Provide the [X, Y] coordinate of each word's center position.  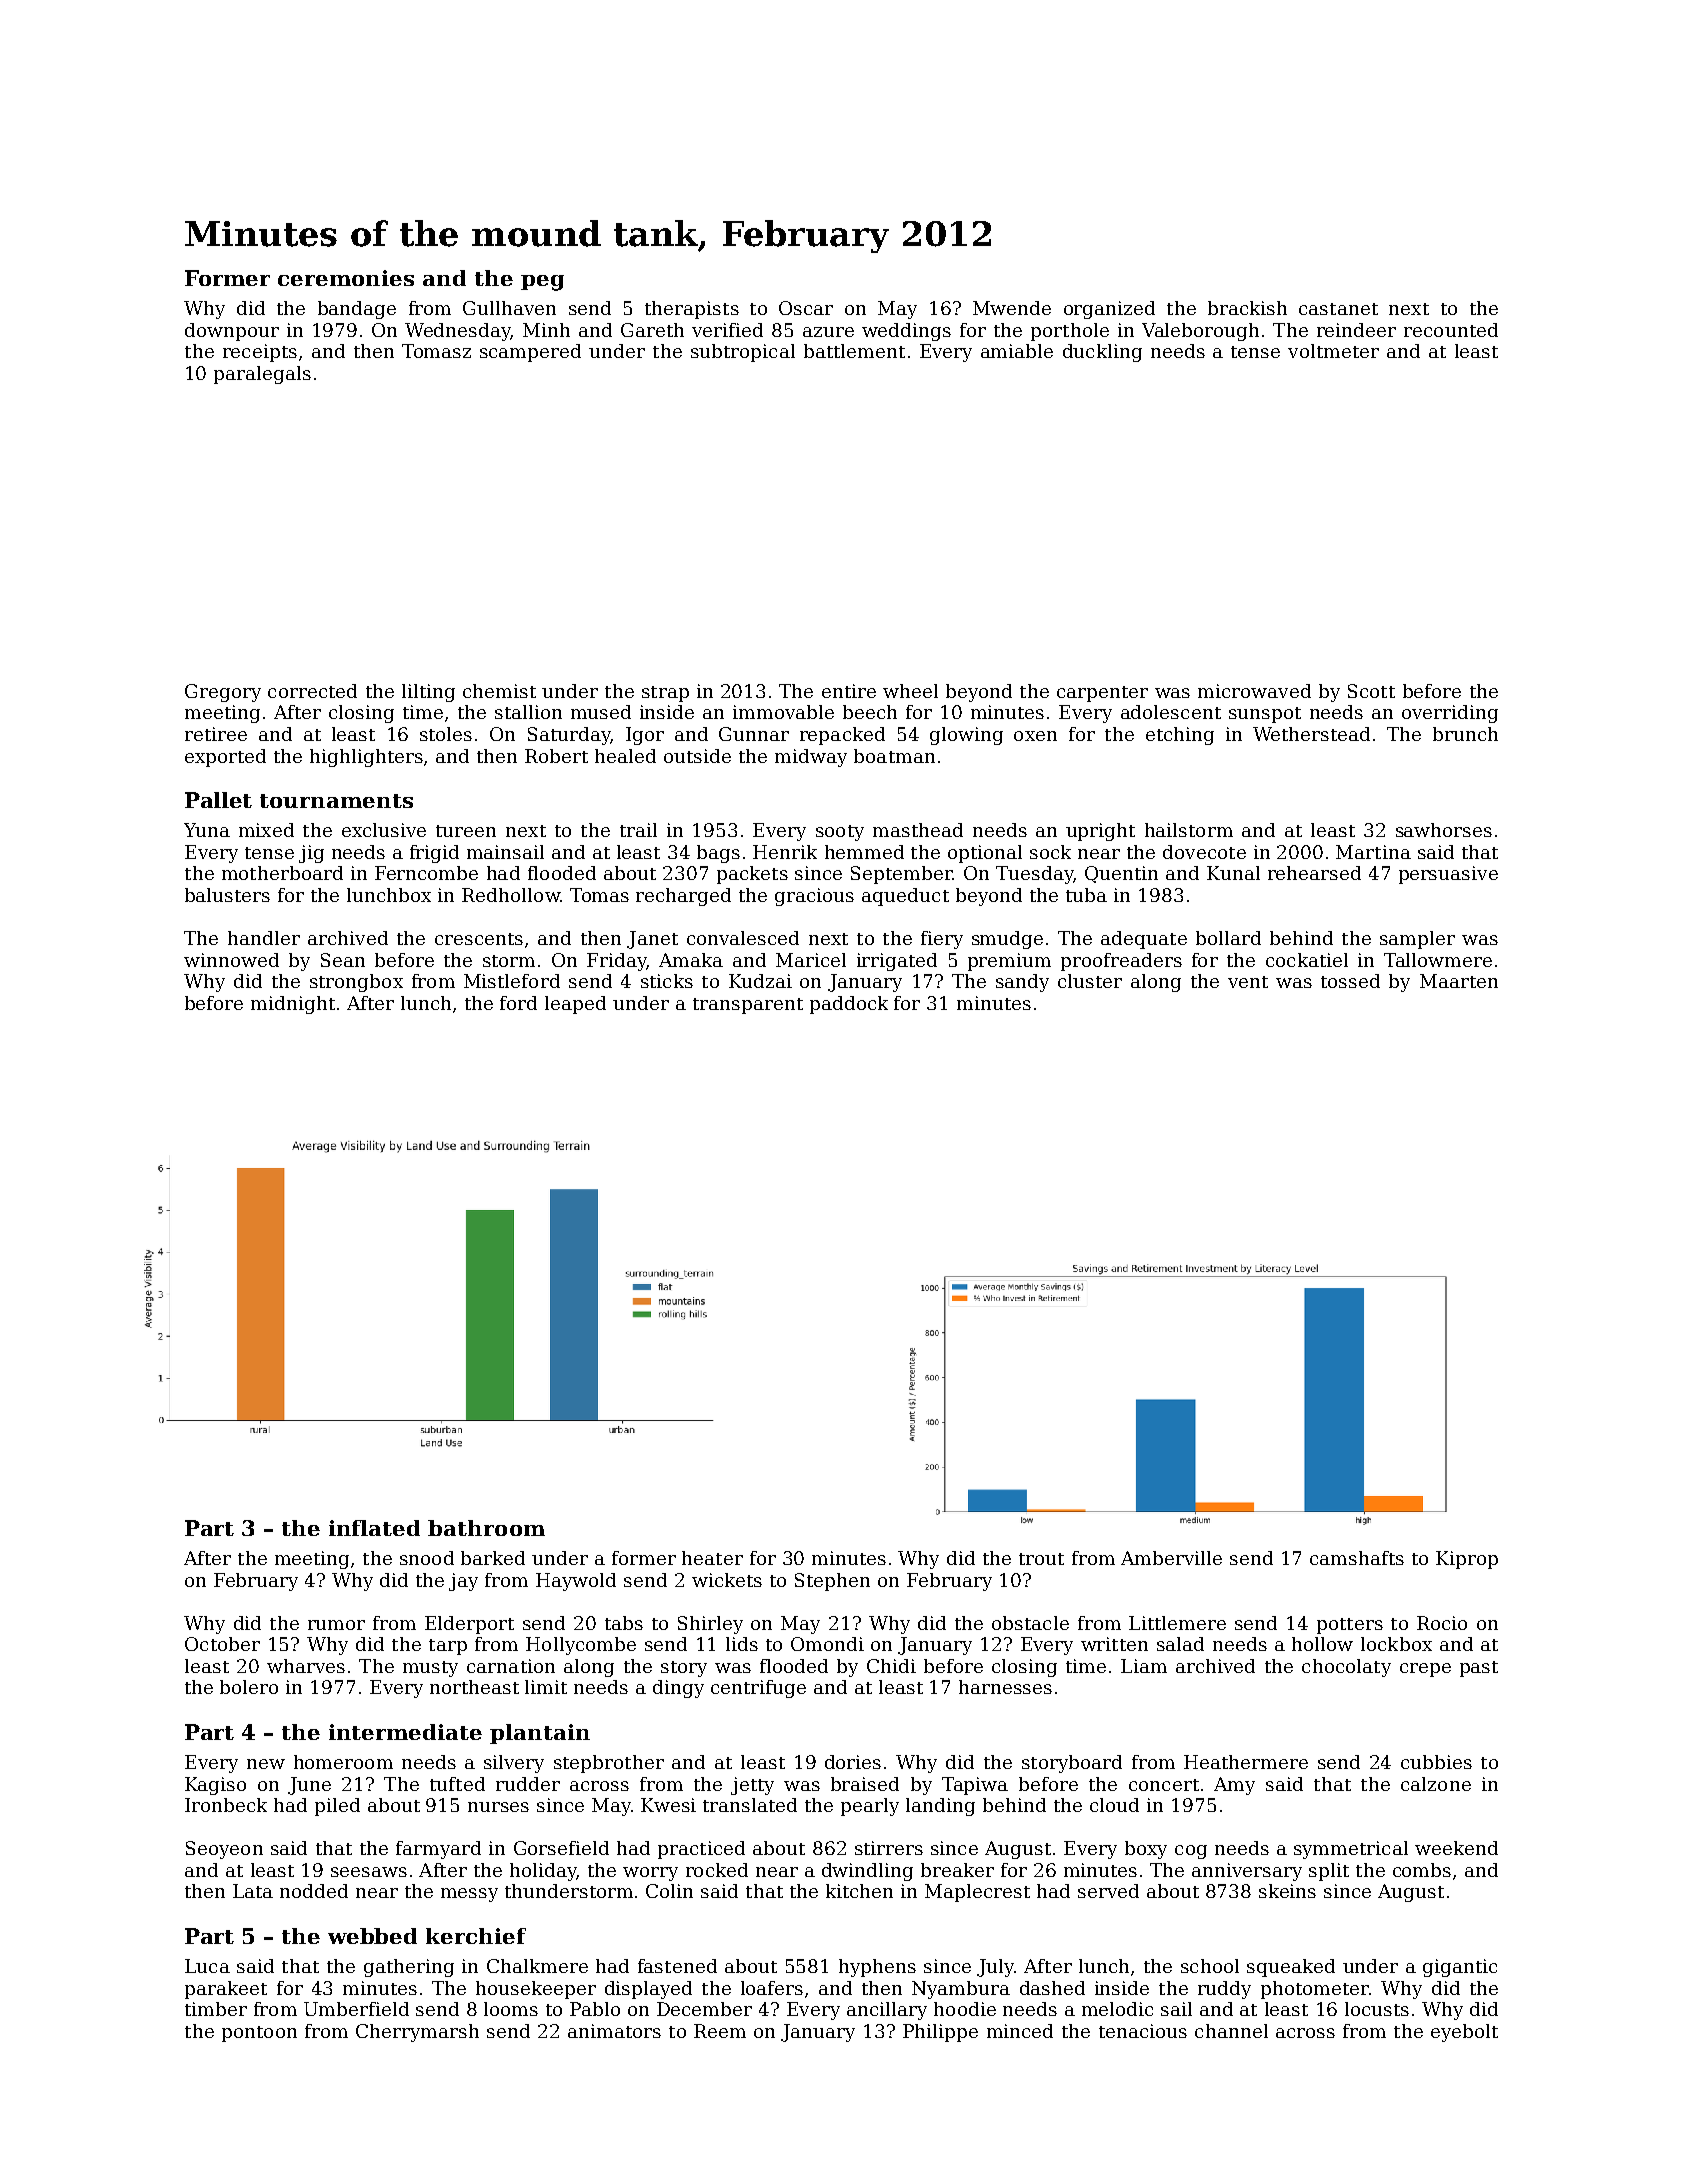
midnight [293, 1005]
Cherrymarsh [417, 2033]
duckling [1102, 353]
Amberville [1171, 1558]
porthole [1070, 332]
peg [542, 283]
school [1210, 1966]
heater [712, 1558]
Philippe [940, 2033]
